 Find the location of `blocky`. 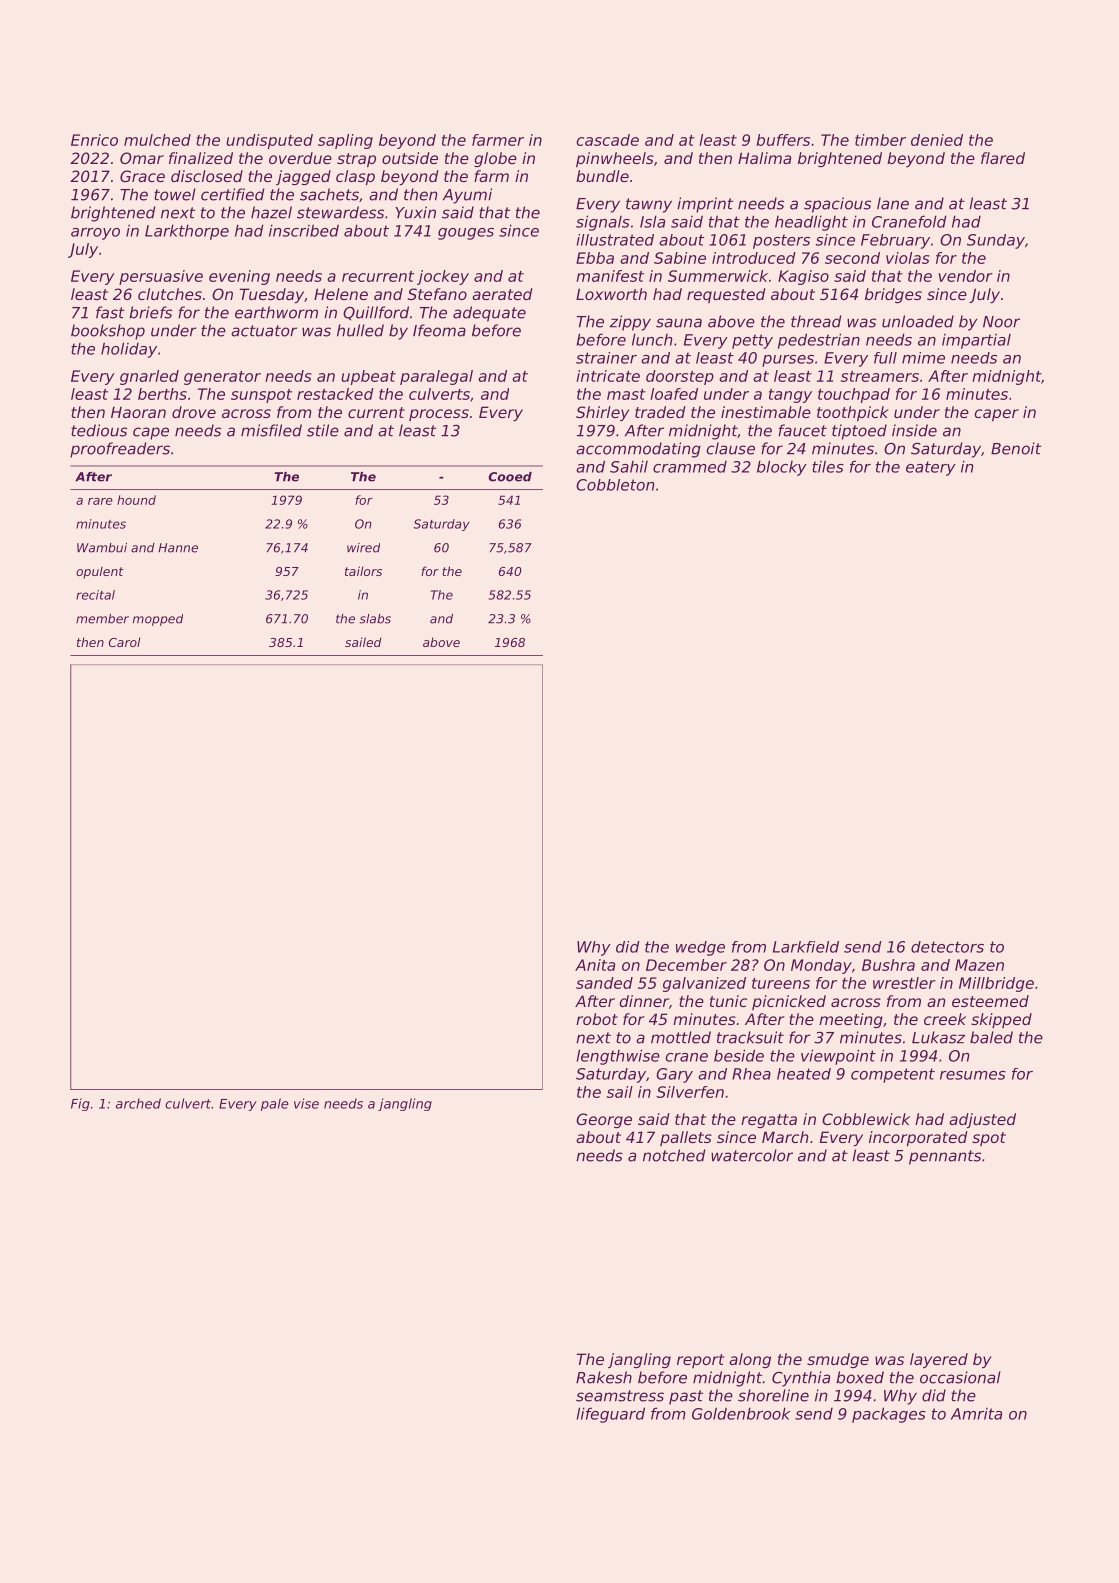

blocky is located at coordinates (782, 468).
